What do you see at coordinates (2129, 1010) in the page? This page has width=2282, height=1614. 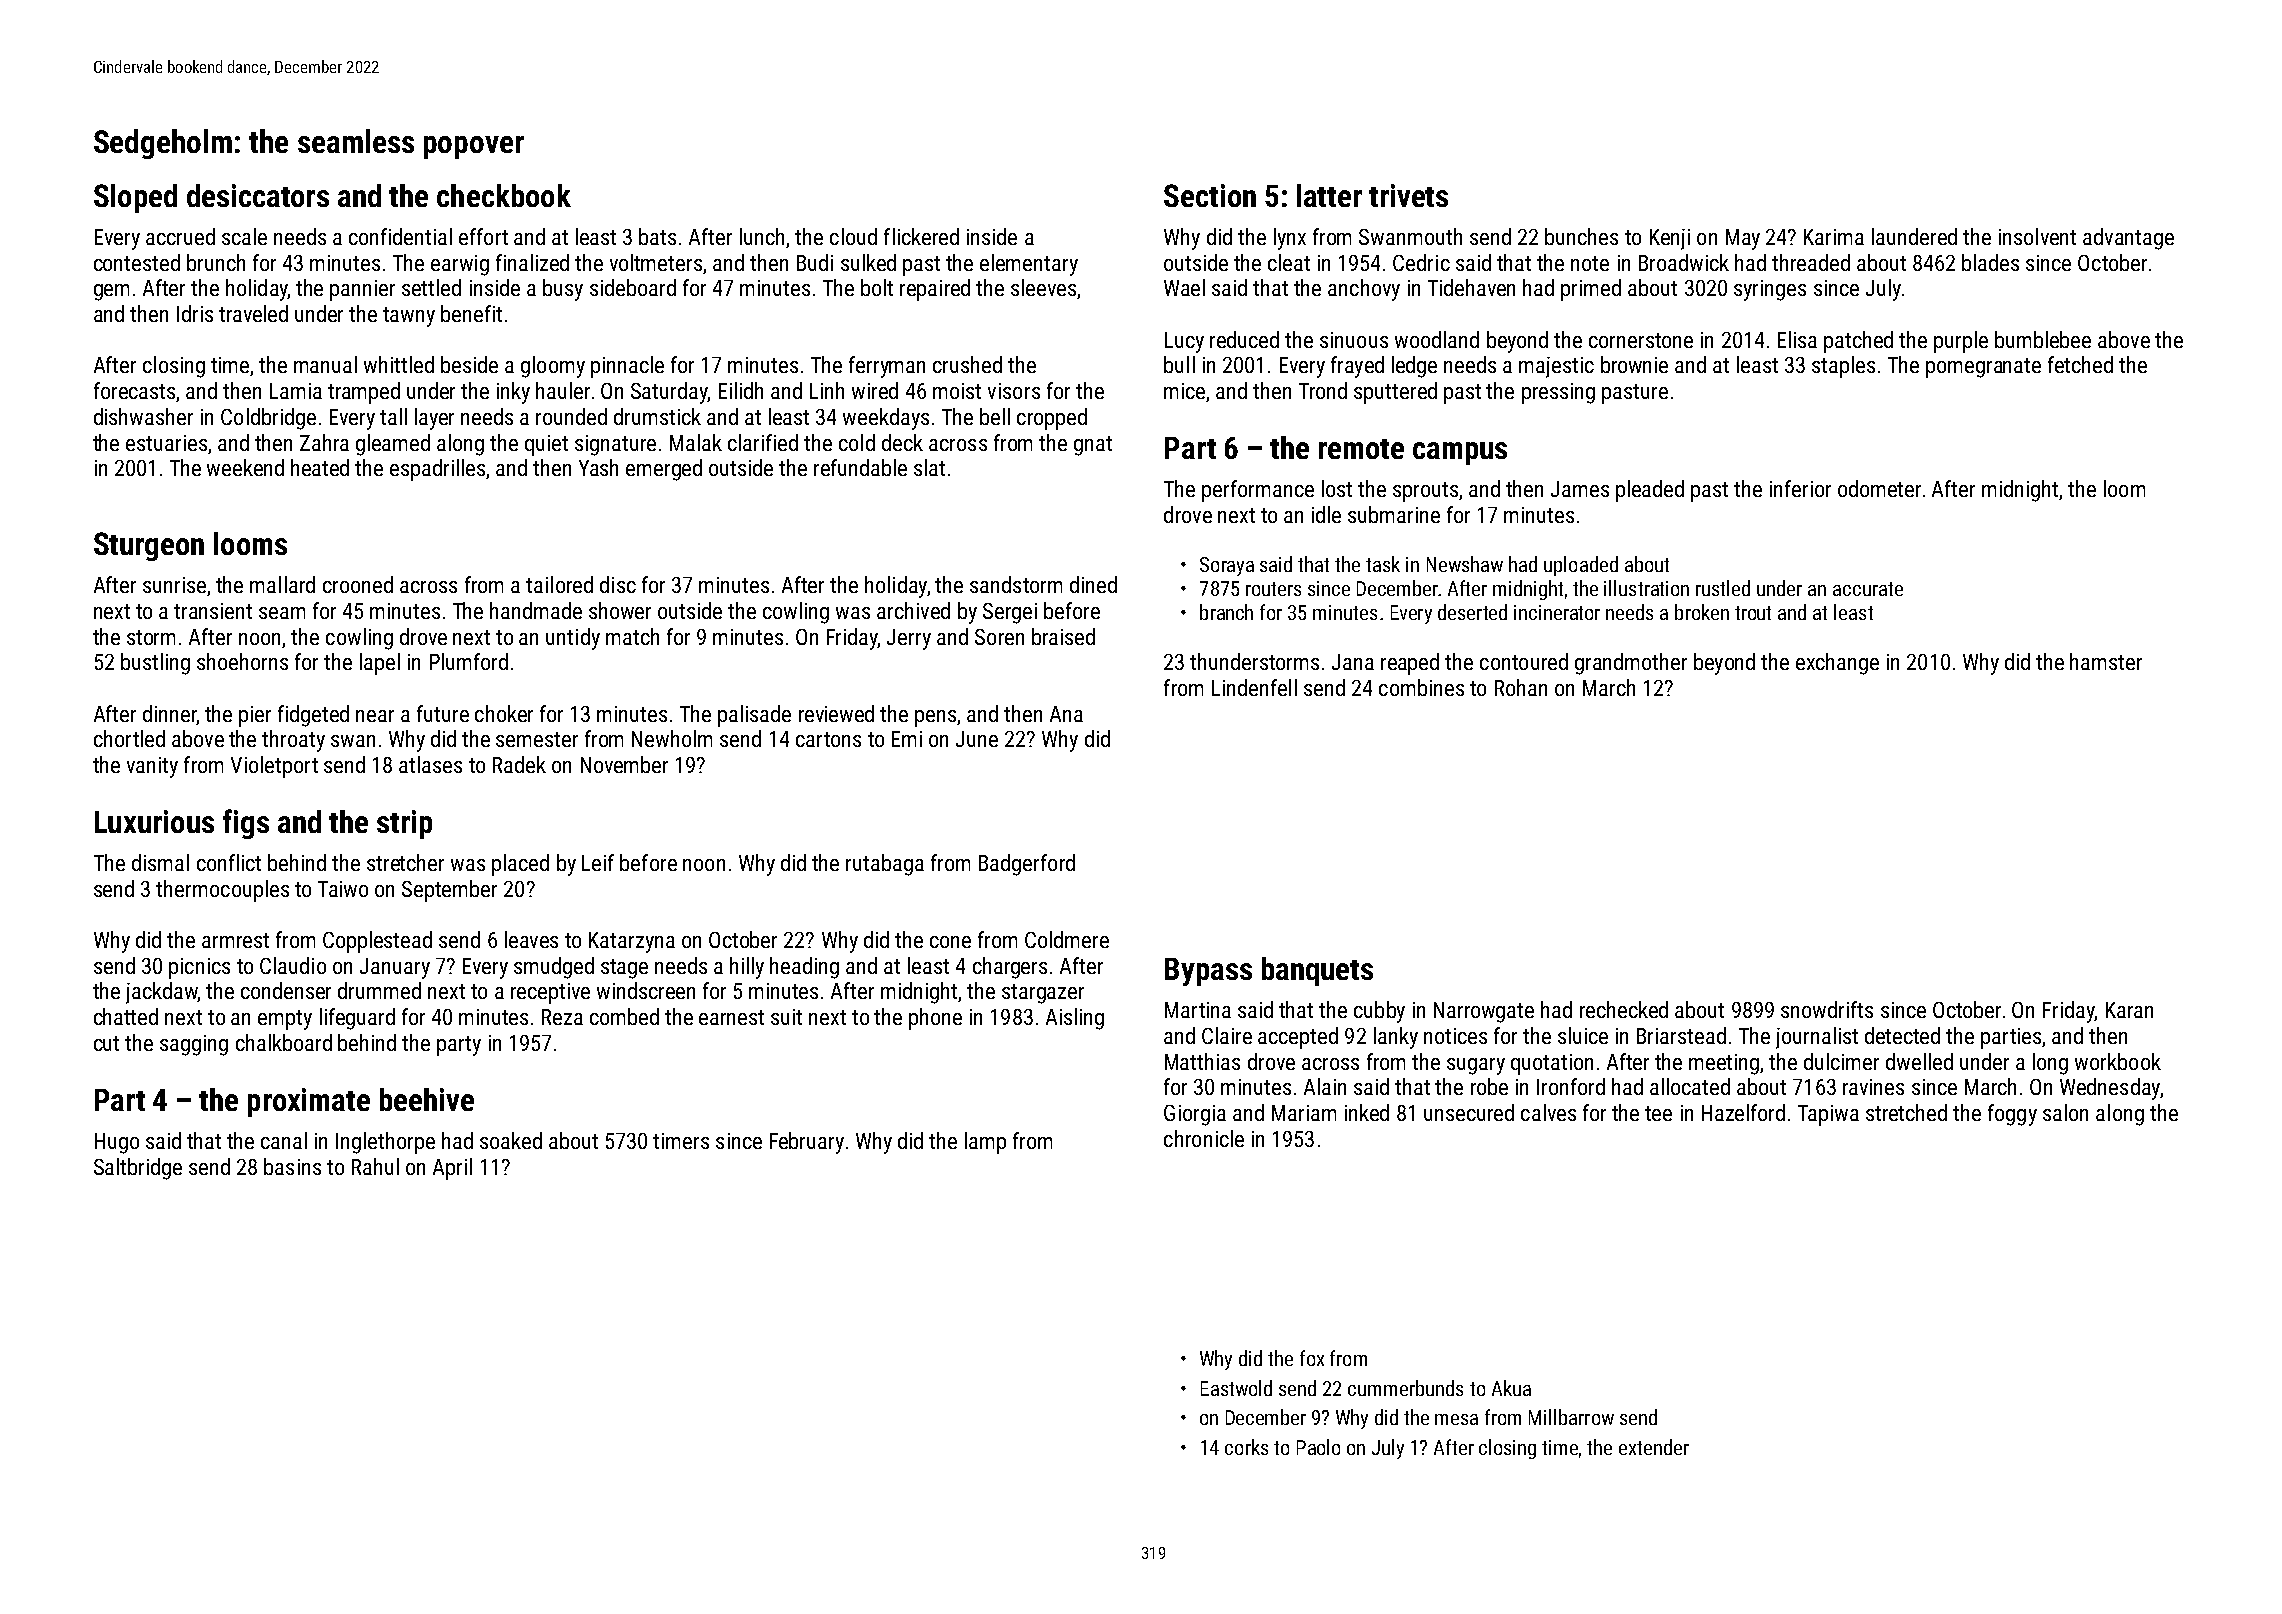 I see `Karan` at bounding box center [2129, 1010].
